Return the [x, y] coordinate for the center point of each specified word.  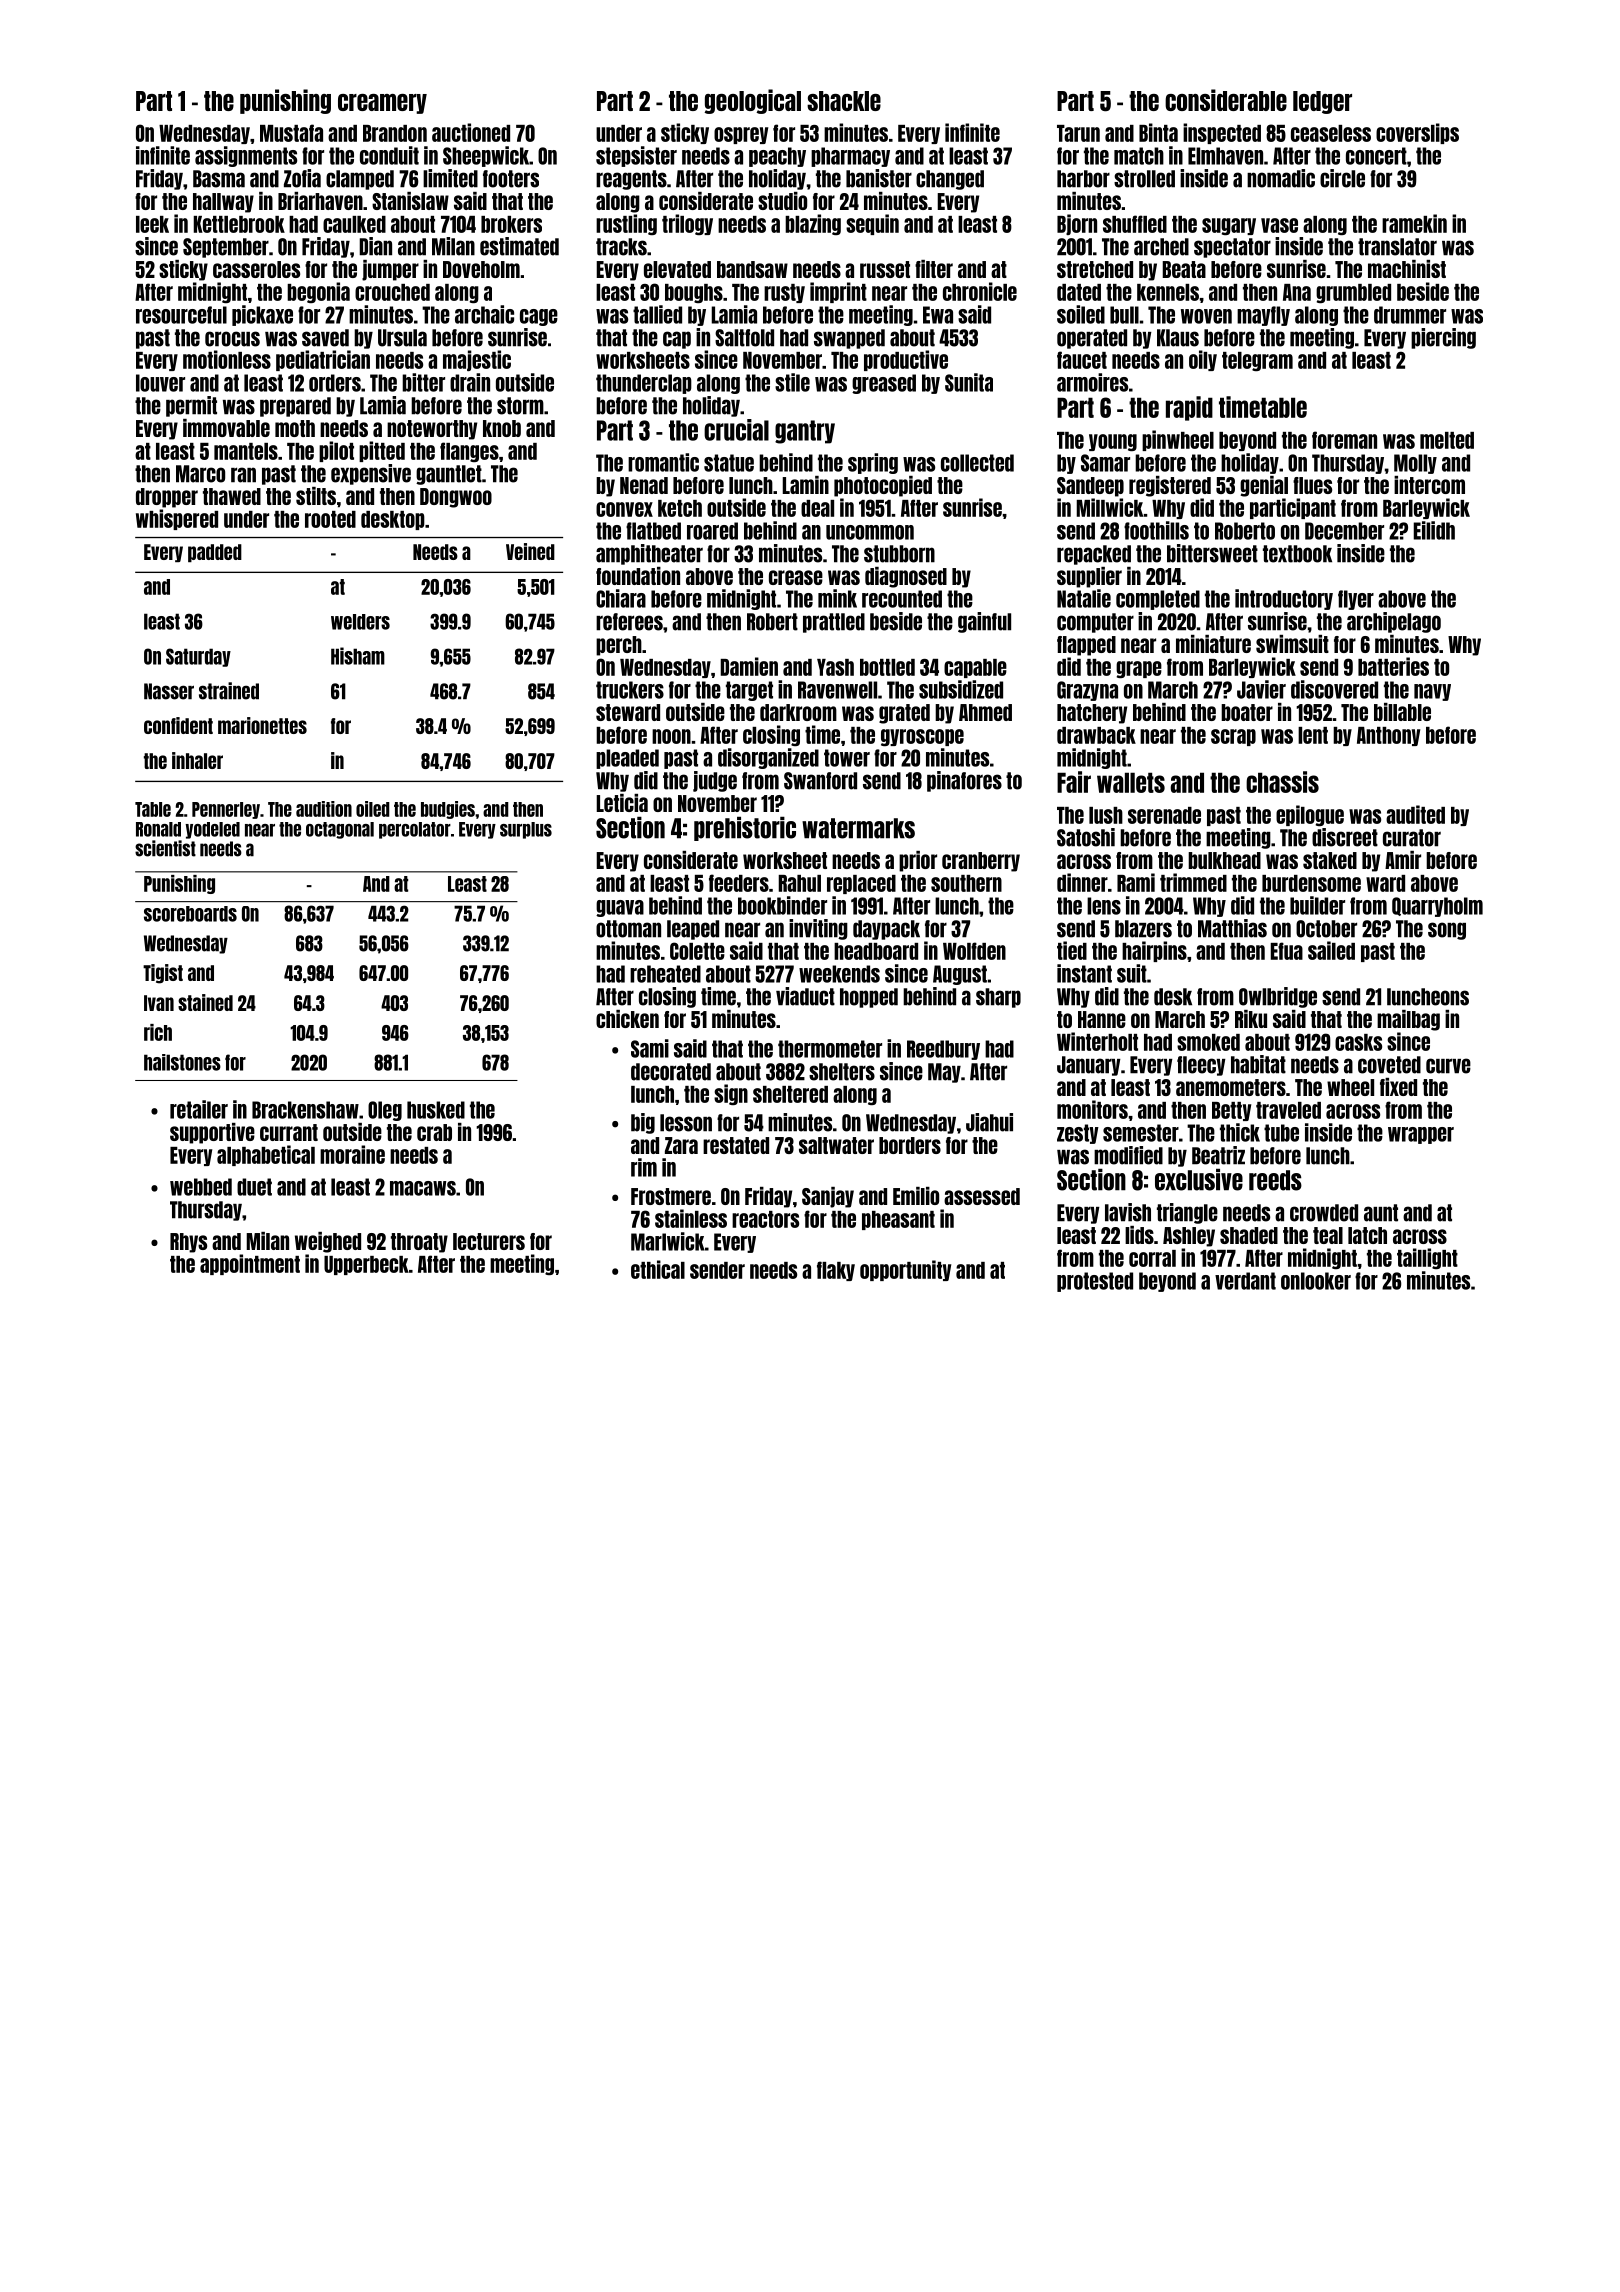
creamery [382, 104]
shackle [844, 101]
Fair [1074, 782]
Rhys [188, 1243]
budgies [448, 810]
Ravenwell [837, 690]
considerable [1226, 100]
